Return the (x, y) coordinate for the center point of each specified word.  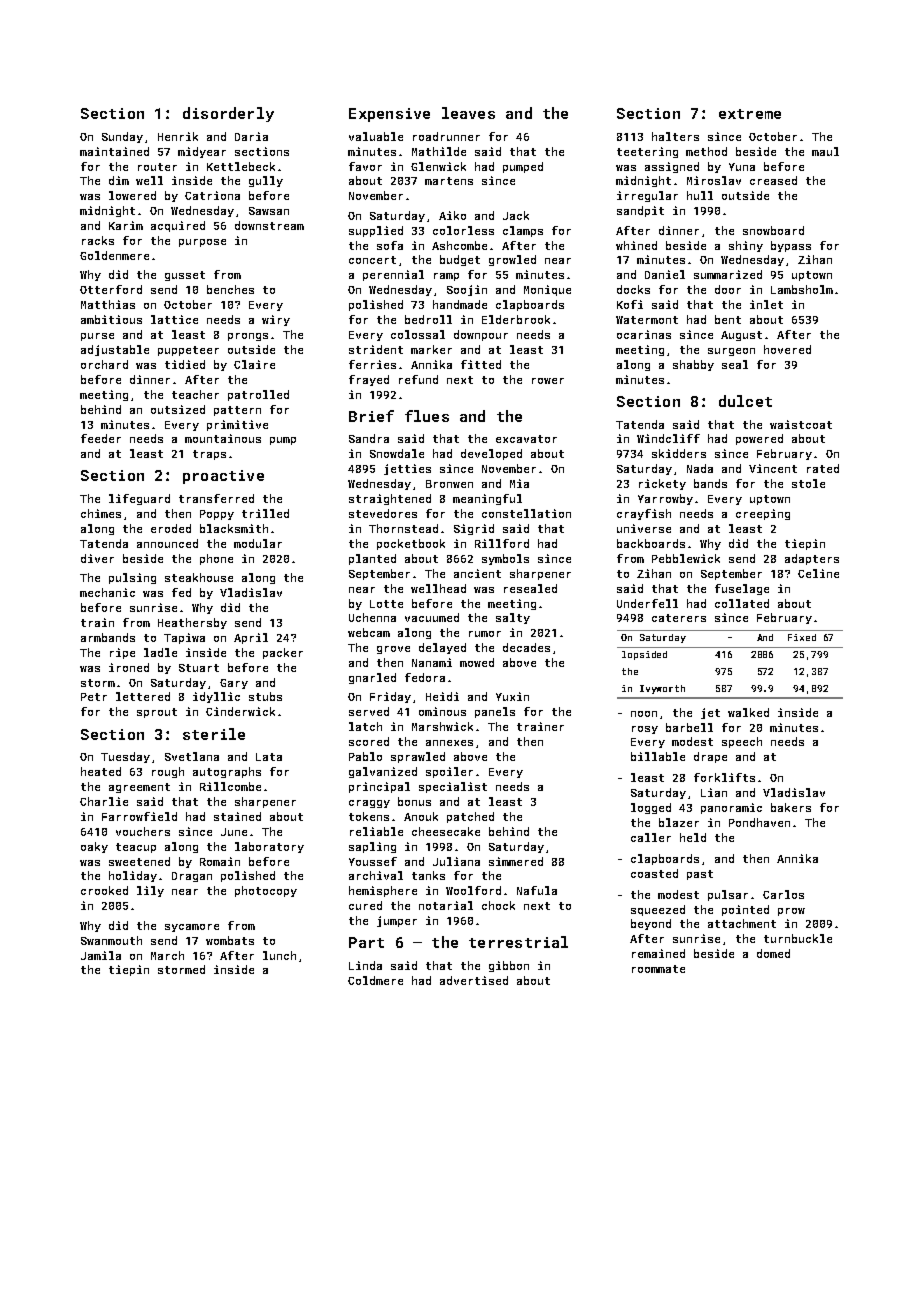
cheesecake (446, 831)
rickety (662, 484)
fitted (481, 364)
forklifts (724, 777)
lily (150, 891)
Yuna (742, 167)
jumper (397, 921)
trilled (265, 513)
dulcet (745, 401)
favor (365, 166)
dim (119, 180)
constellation (526, 513)
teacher (195, 394)
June (234, 832)
